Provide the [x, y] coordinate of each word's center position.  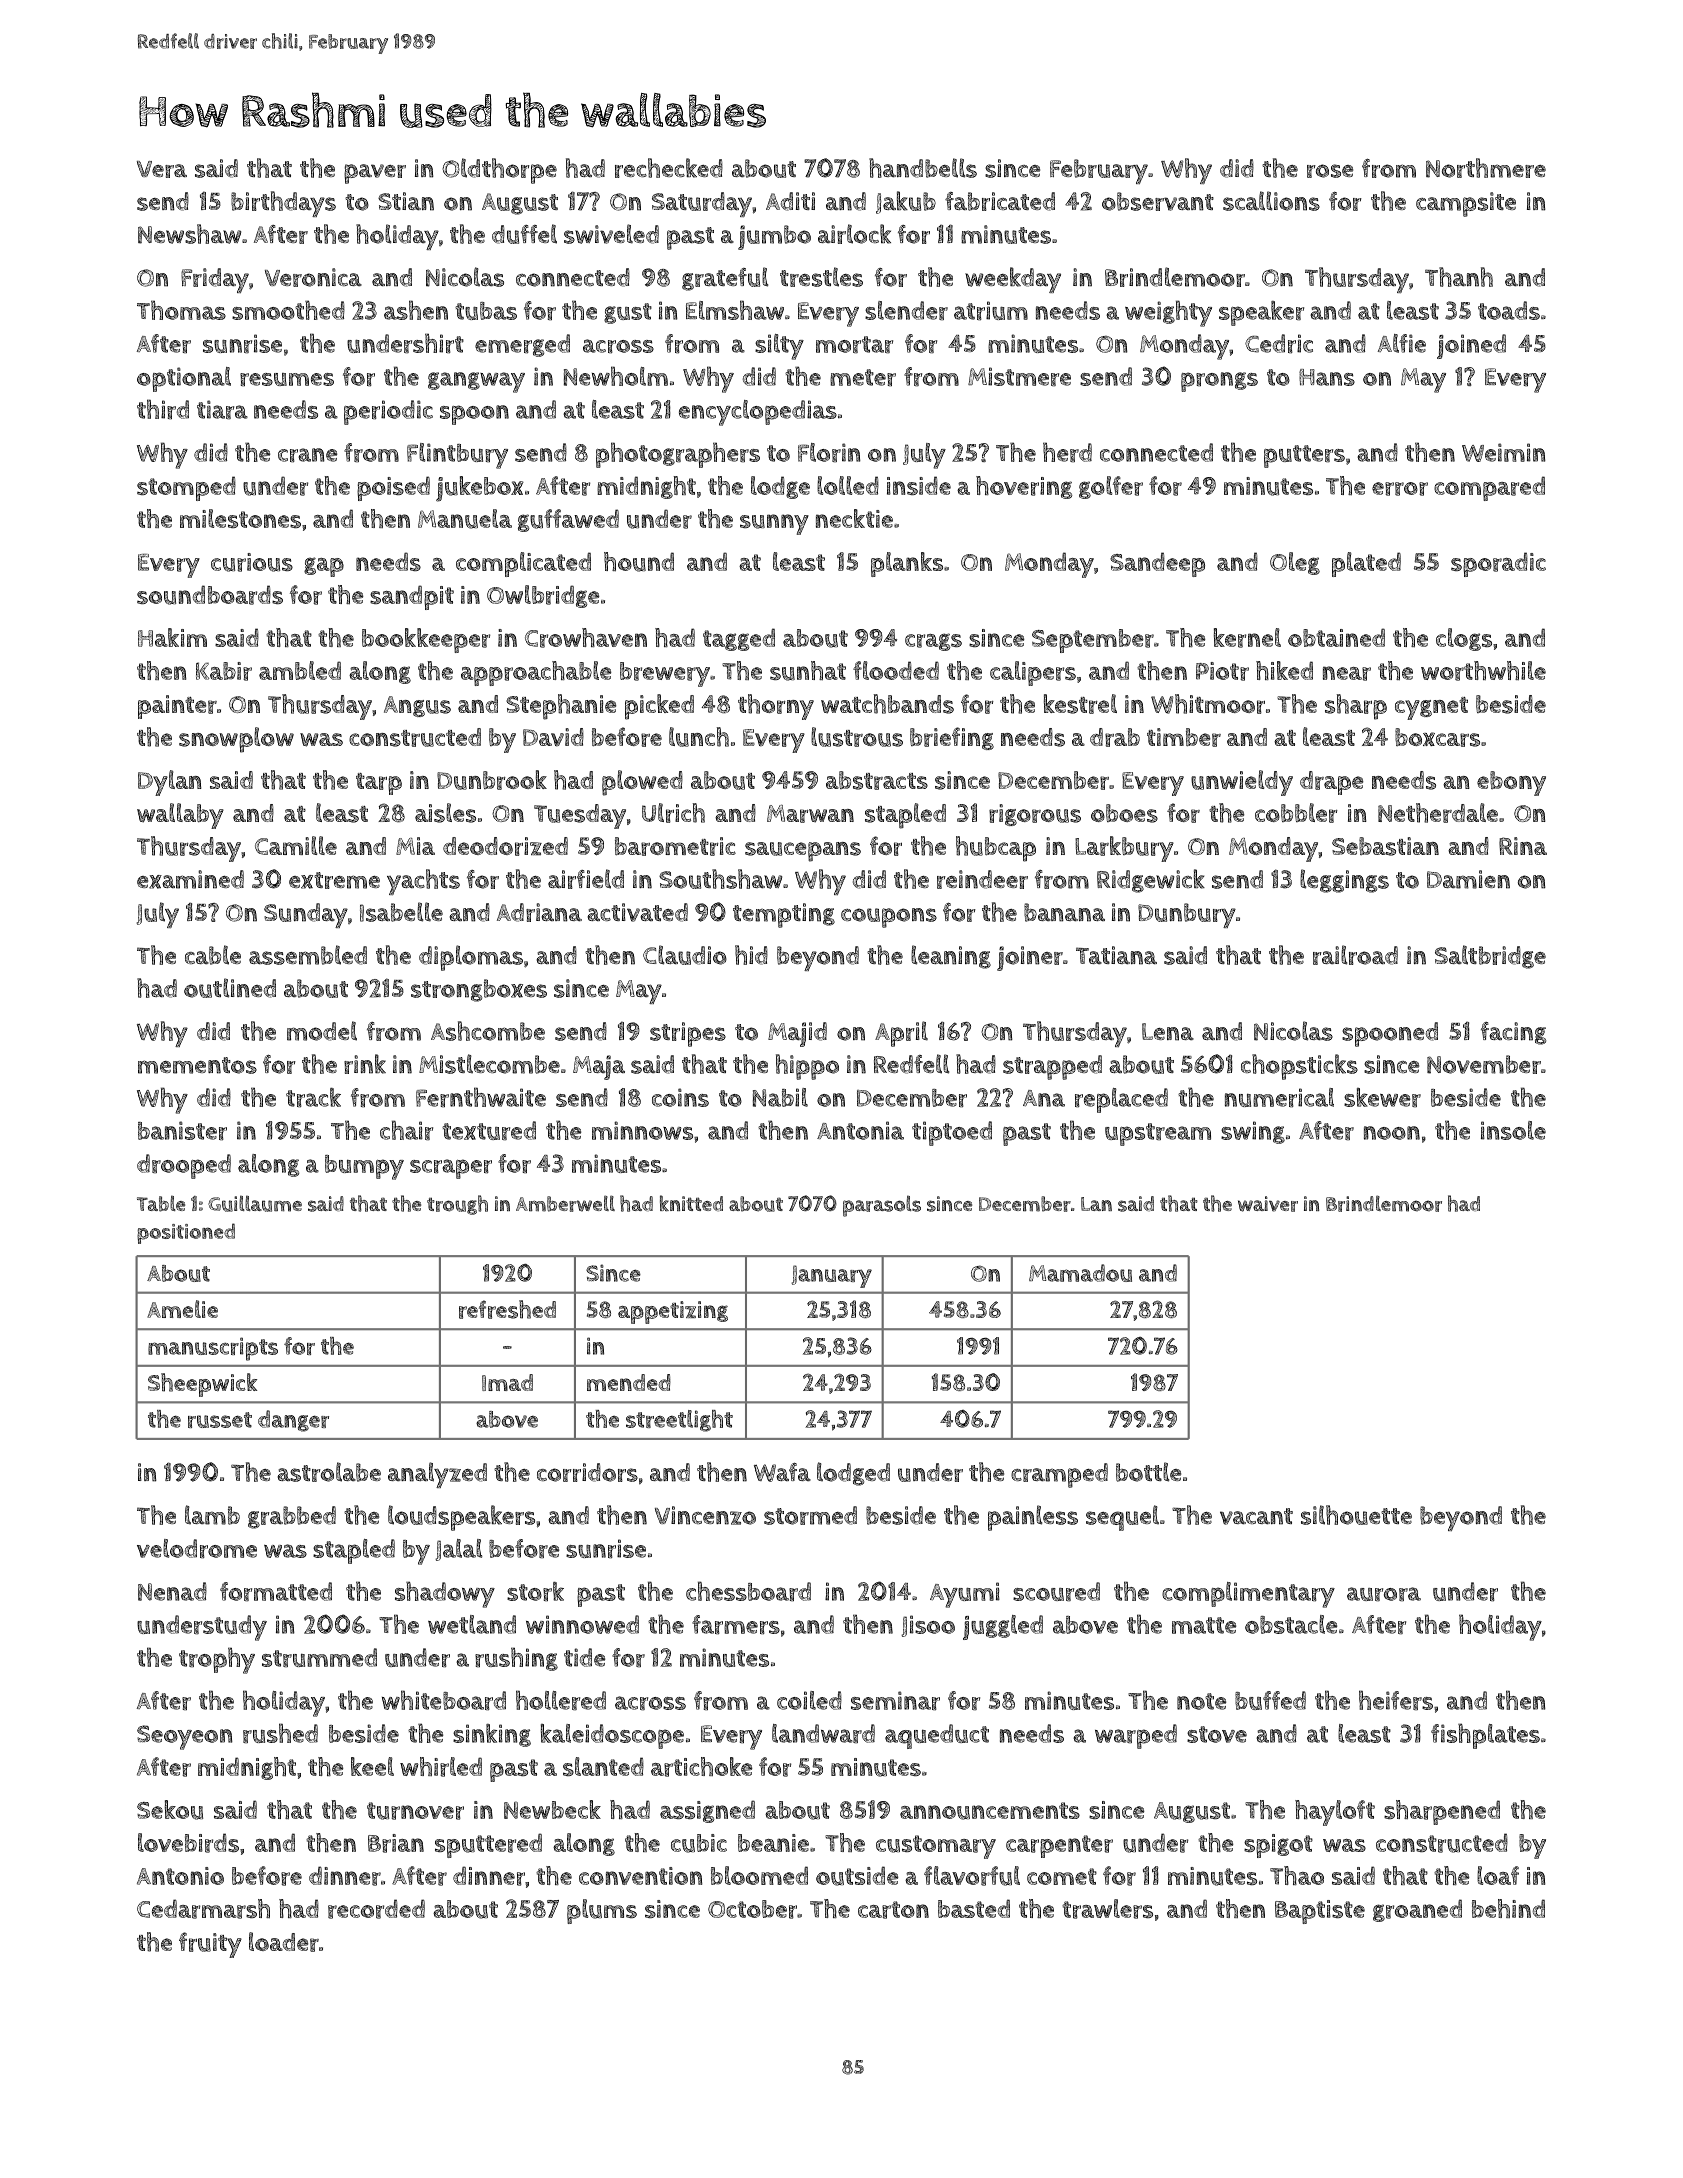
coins [680, 1097]
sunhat [808, 671]
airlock [854, 234]
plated [1366, 564]
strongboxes [479, 990]
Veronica [313, 277]
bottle [1148, 1472]
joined [1471, 346]
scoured [1056, 1592]
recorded [376, 1909]
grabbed [292, 1517]
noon [1392, 1133]
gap [324, 567]
